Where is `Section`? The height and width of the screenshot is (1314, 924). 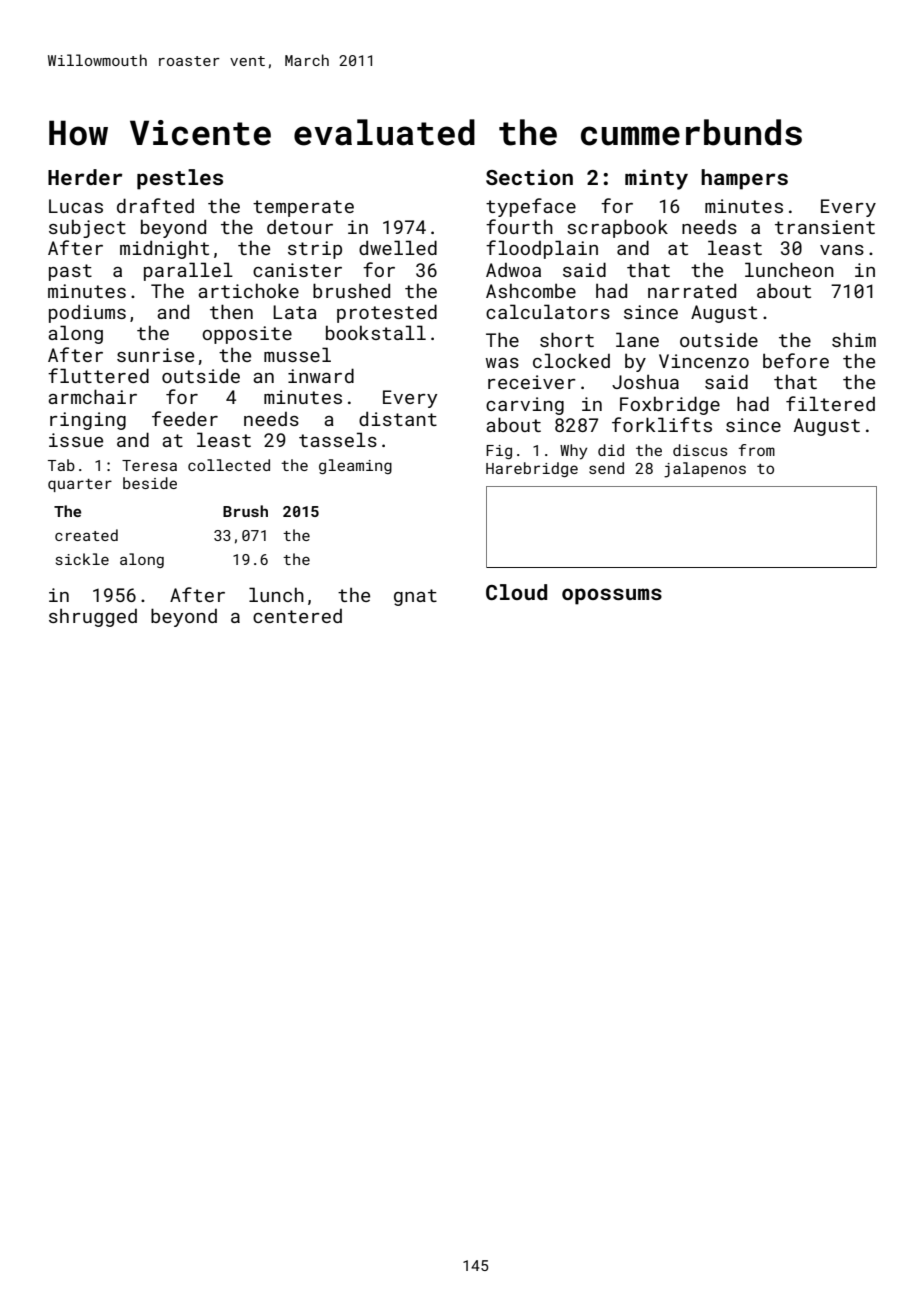 Section is located at coordinates (529, 177).
